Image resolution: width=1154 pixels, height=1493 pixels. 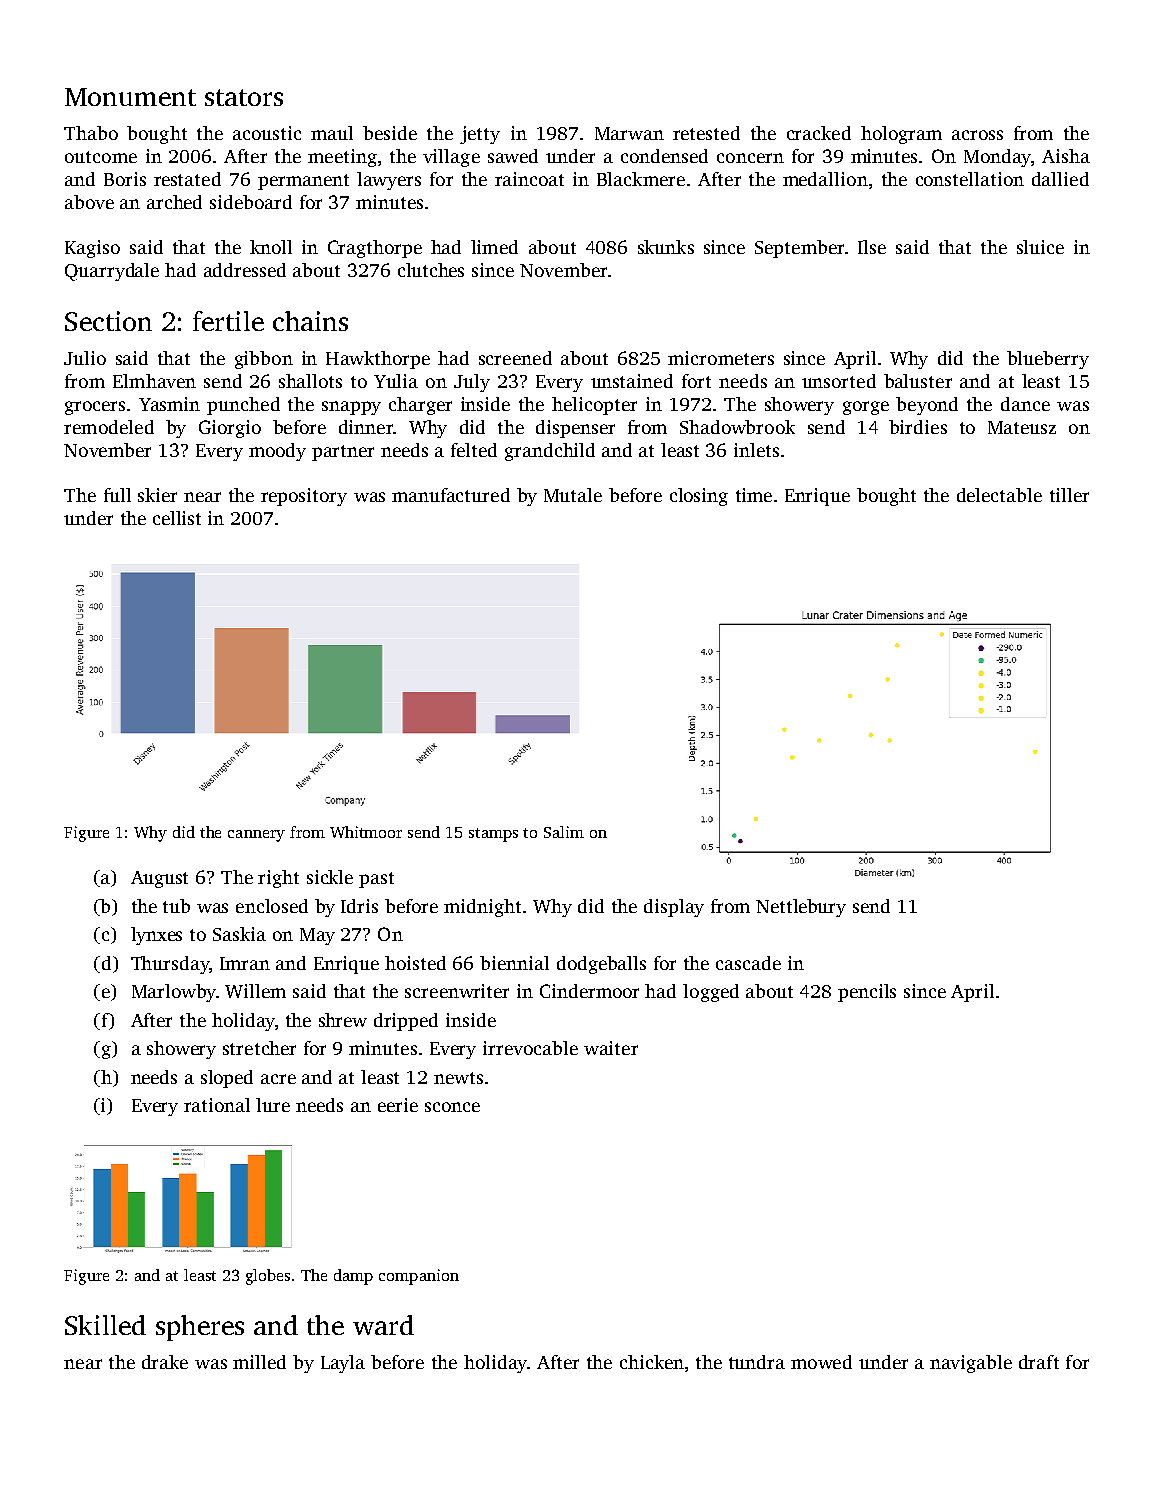 What do you see at coordinates (105, 1325) in the image?
I see `Skilled` at bounding box center [105, 1325].
